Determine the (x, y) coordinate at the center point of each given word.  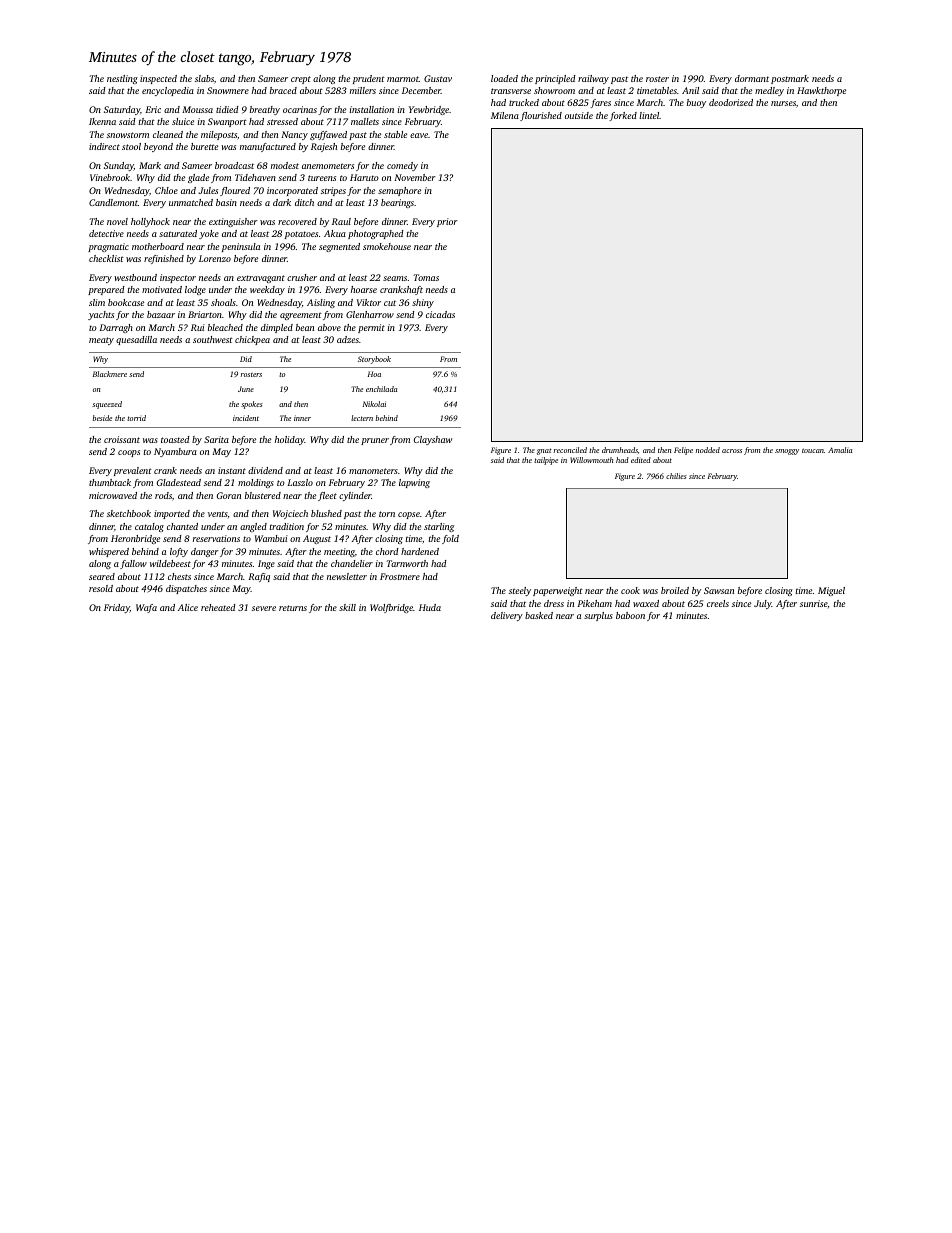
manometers (373, 471)
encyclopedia (168, 91)
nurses (783, 103)
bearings (397, 203)
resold (101, 588)
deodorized (731, 102)
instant (232, 470)
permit (371, 328)
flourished (541, 116)
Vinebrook (110, 177)
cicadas (440, 314)
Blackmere (110, 374)
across (732, 451)
